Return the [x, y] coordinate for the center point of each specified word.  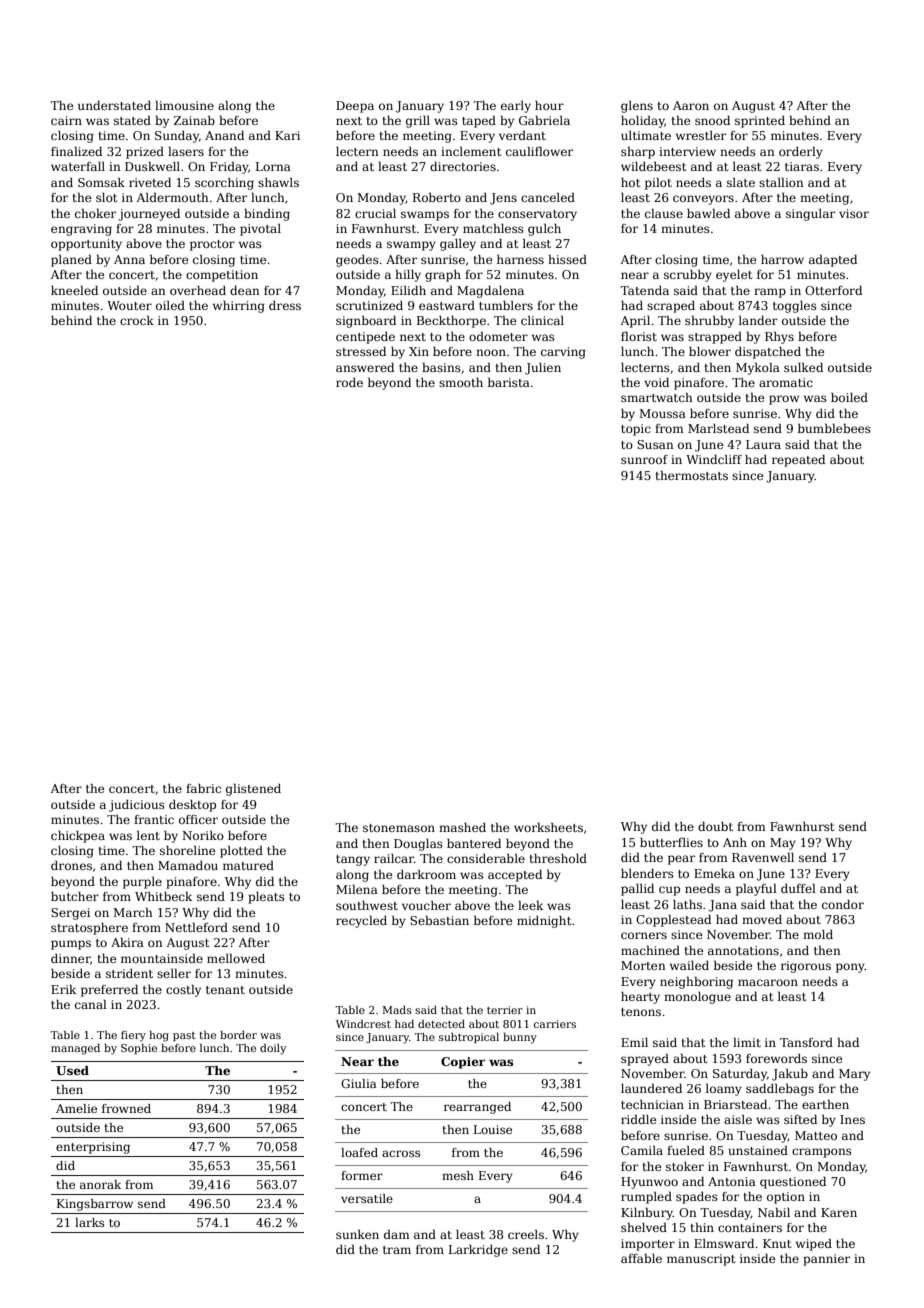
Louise [493, 1129]
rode [349, 382]
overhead [198, 290]
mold [818, 934]
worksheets [548, 827]
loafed [359, 1152]
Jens [503, 199]
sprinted [760, 122]
